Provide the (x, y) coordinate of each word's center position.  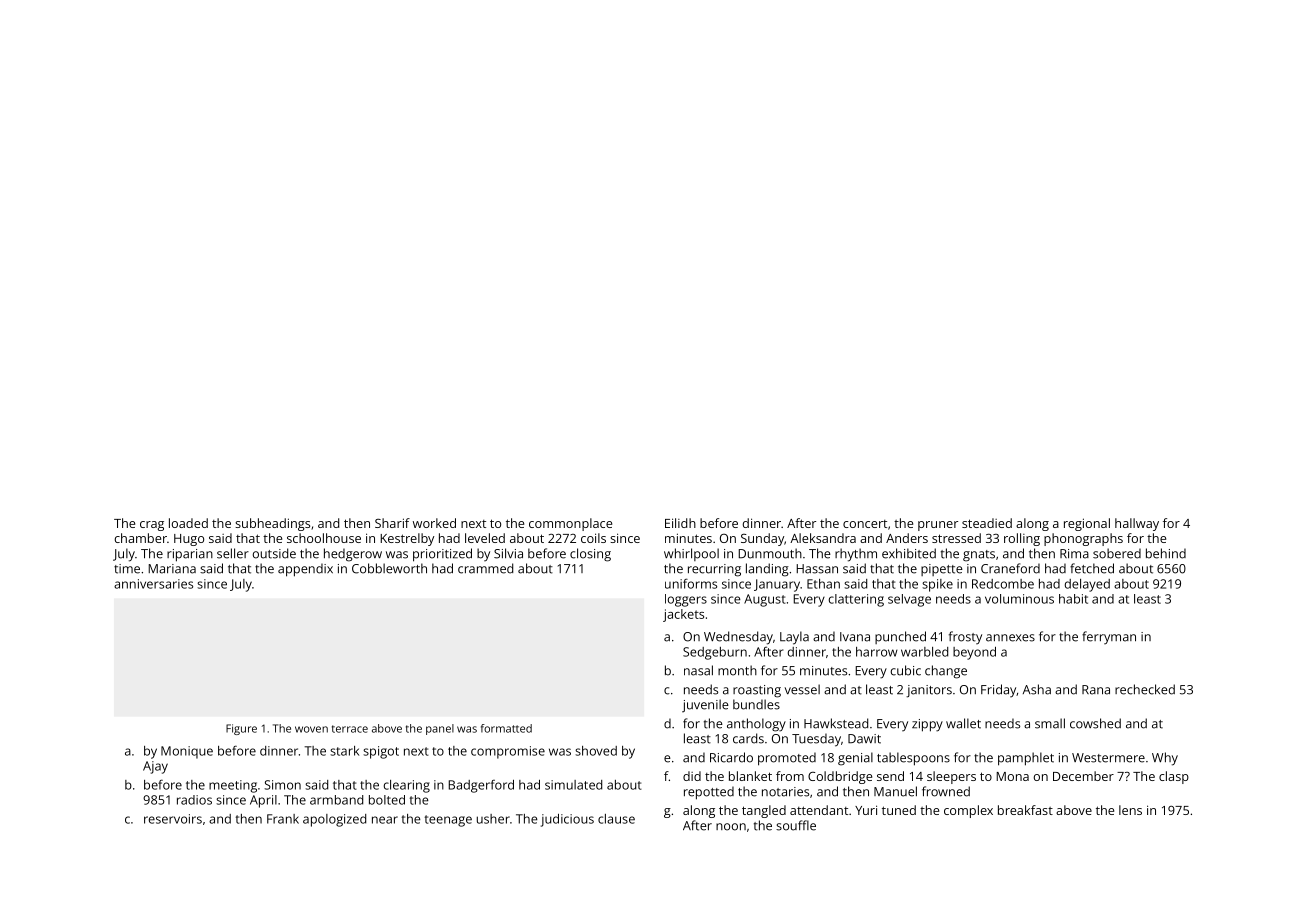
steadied (987, 523)
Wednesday (738, 638)
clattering (856, 600)
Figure (241, 729)
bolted (387, 800)
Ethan (823, 584)
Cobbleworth (389, 568)
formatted (506, 728)
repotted (709, 793)
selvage (909, 600)
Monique (187, 752)
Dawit (864, 739)
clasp (1174, 777)
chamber (140, 538)
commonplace (570, 524)
